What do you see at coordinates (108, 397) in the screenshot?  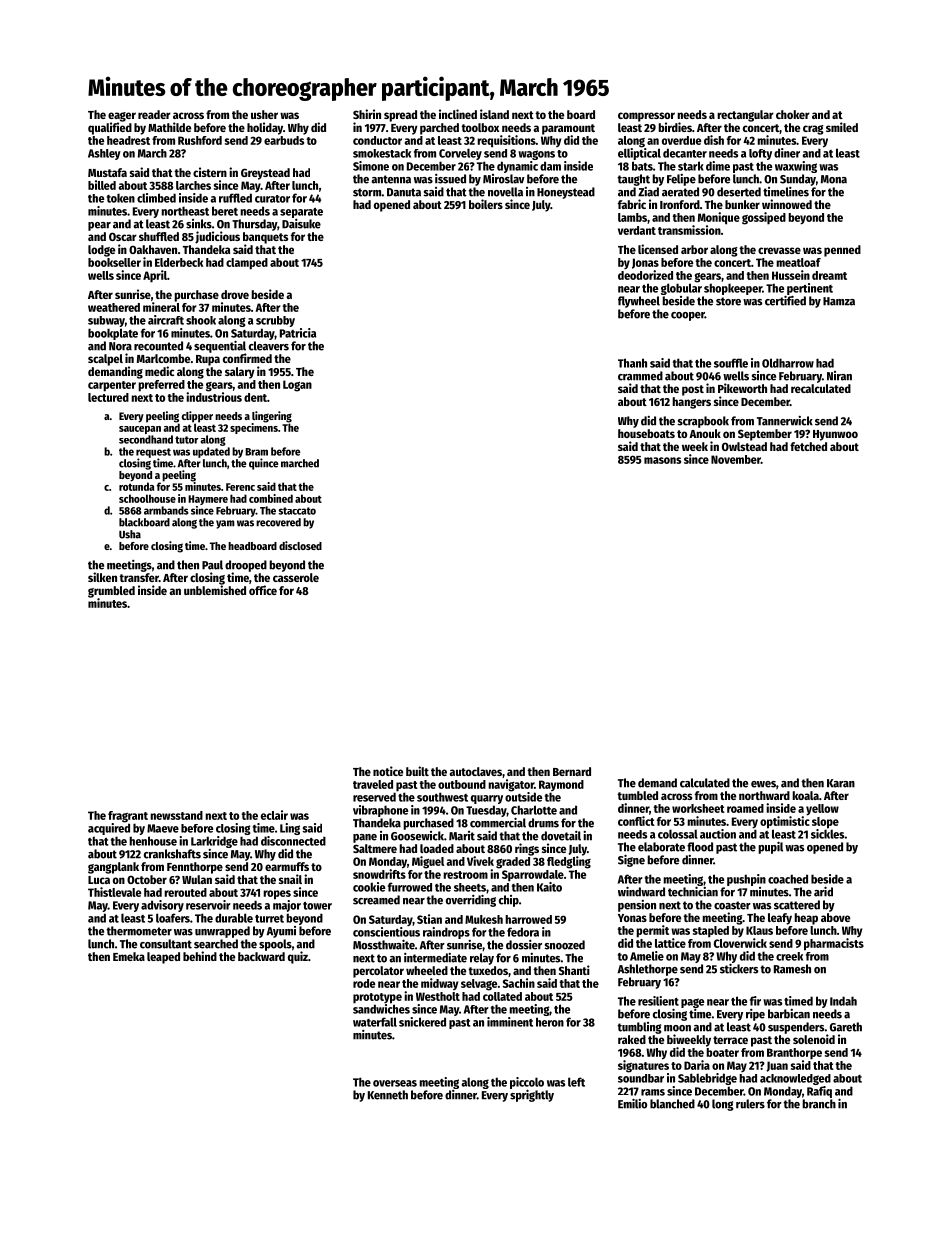 I see `lectured` at bounding box center [108, 397].
